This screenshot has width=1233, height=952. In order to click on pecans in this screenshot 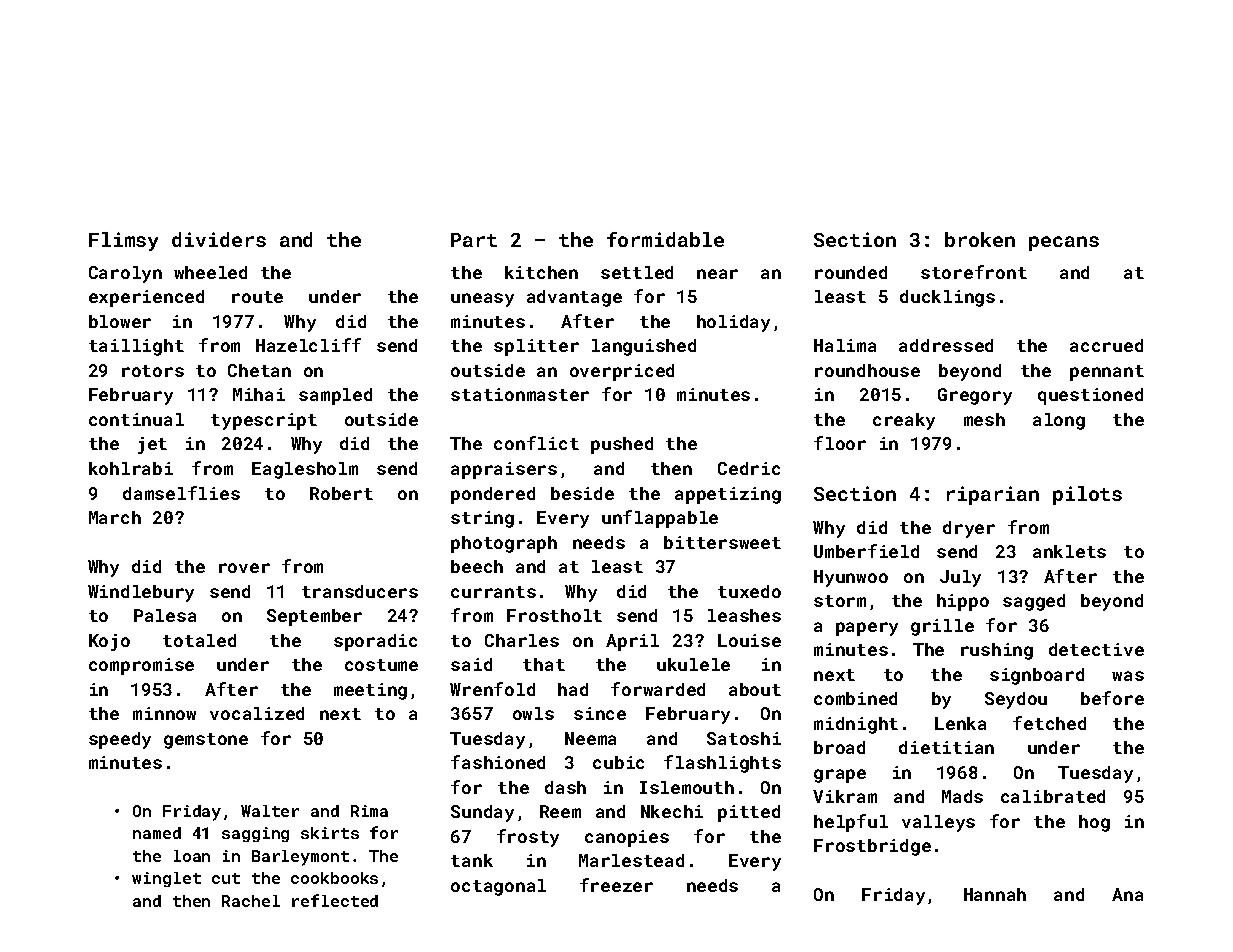, I will do `click(1064, 243)`.
